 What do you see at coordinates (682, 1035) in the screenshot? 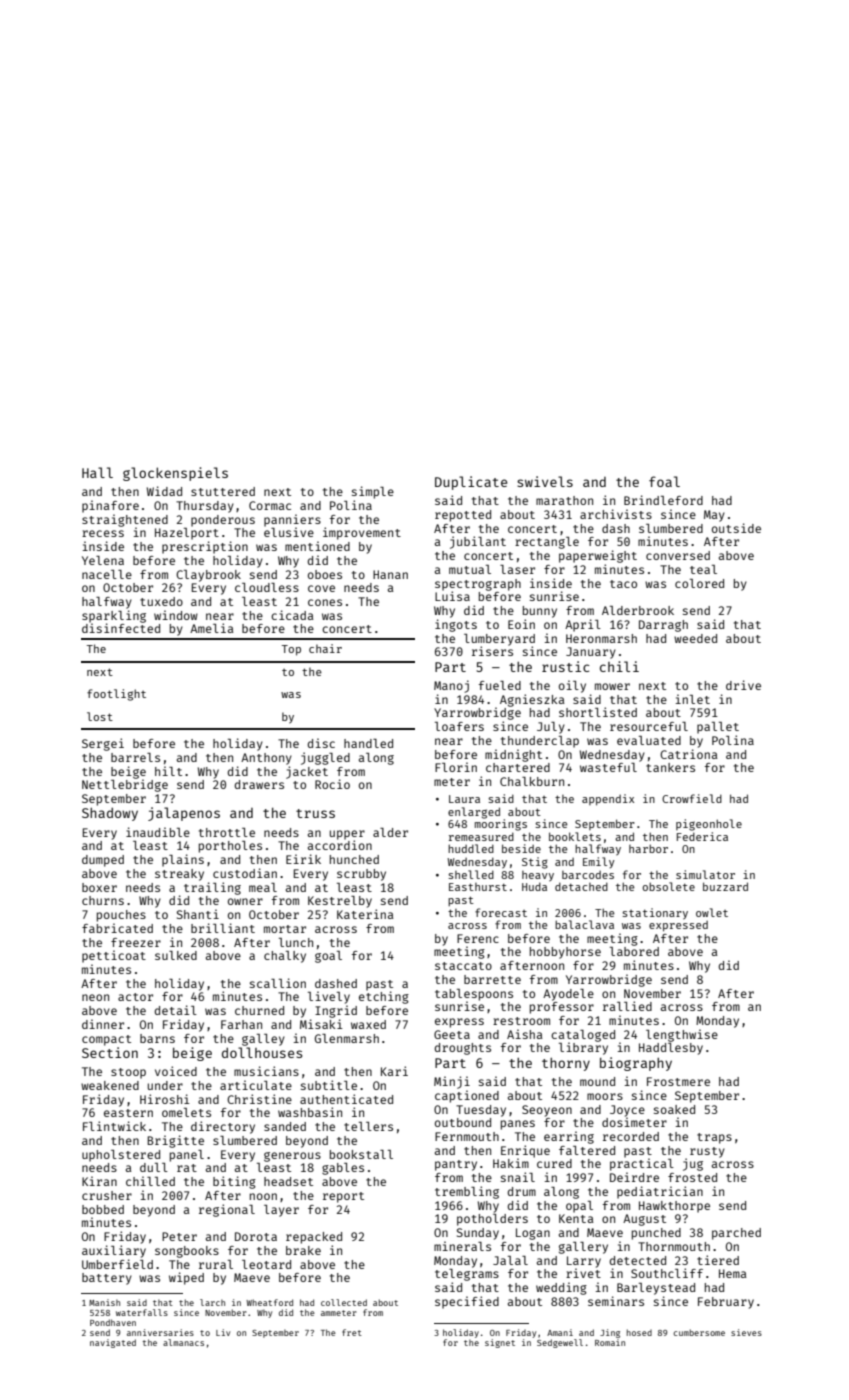
I see `lengthwise` at bounding box center [682, 1035].
